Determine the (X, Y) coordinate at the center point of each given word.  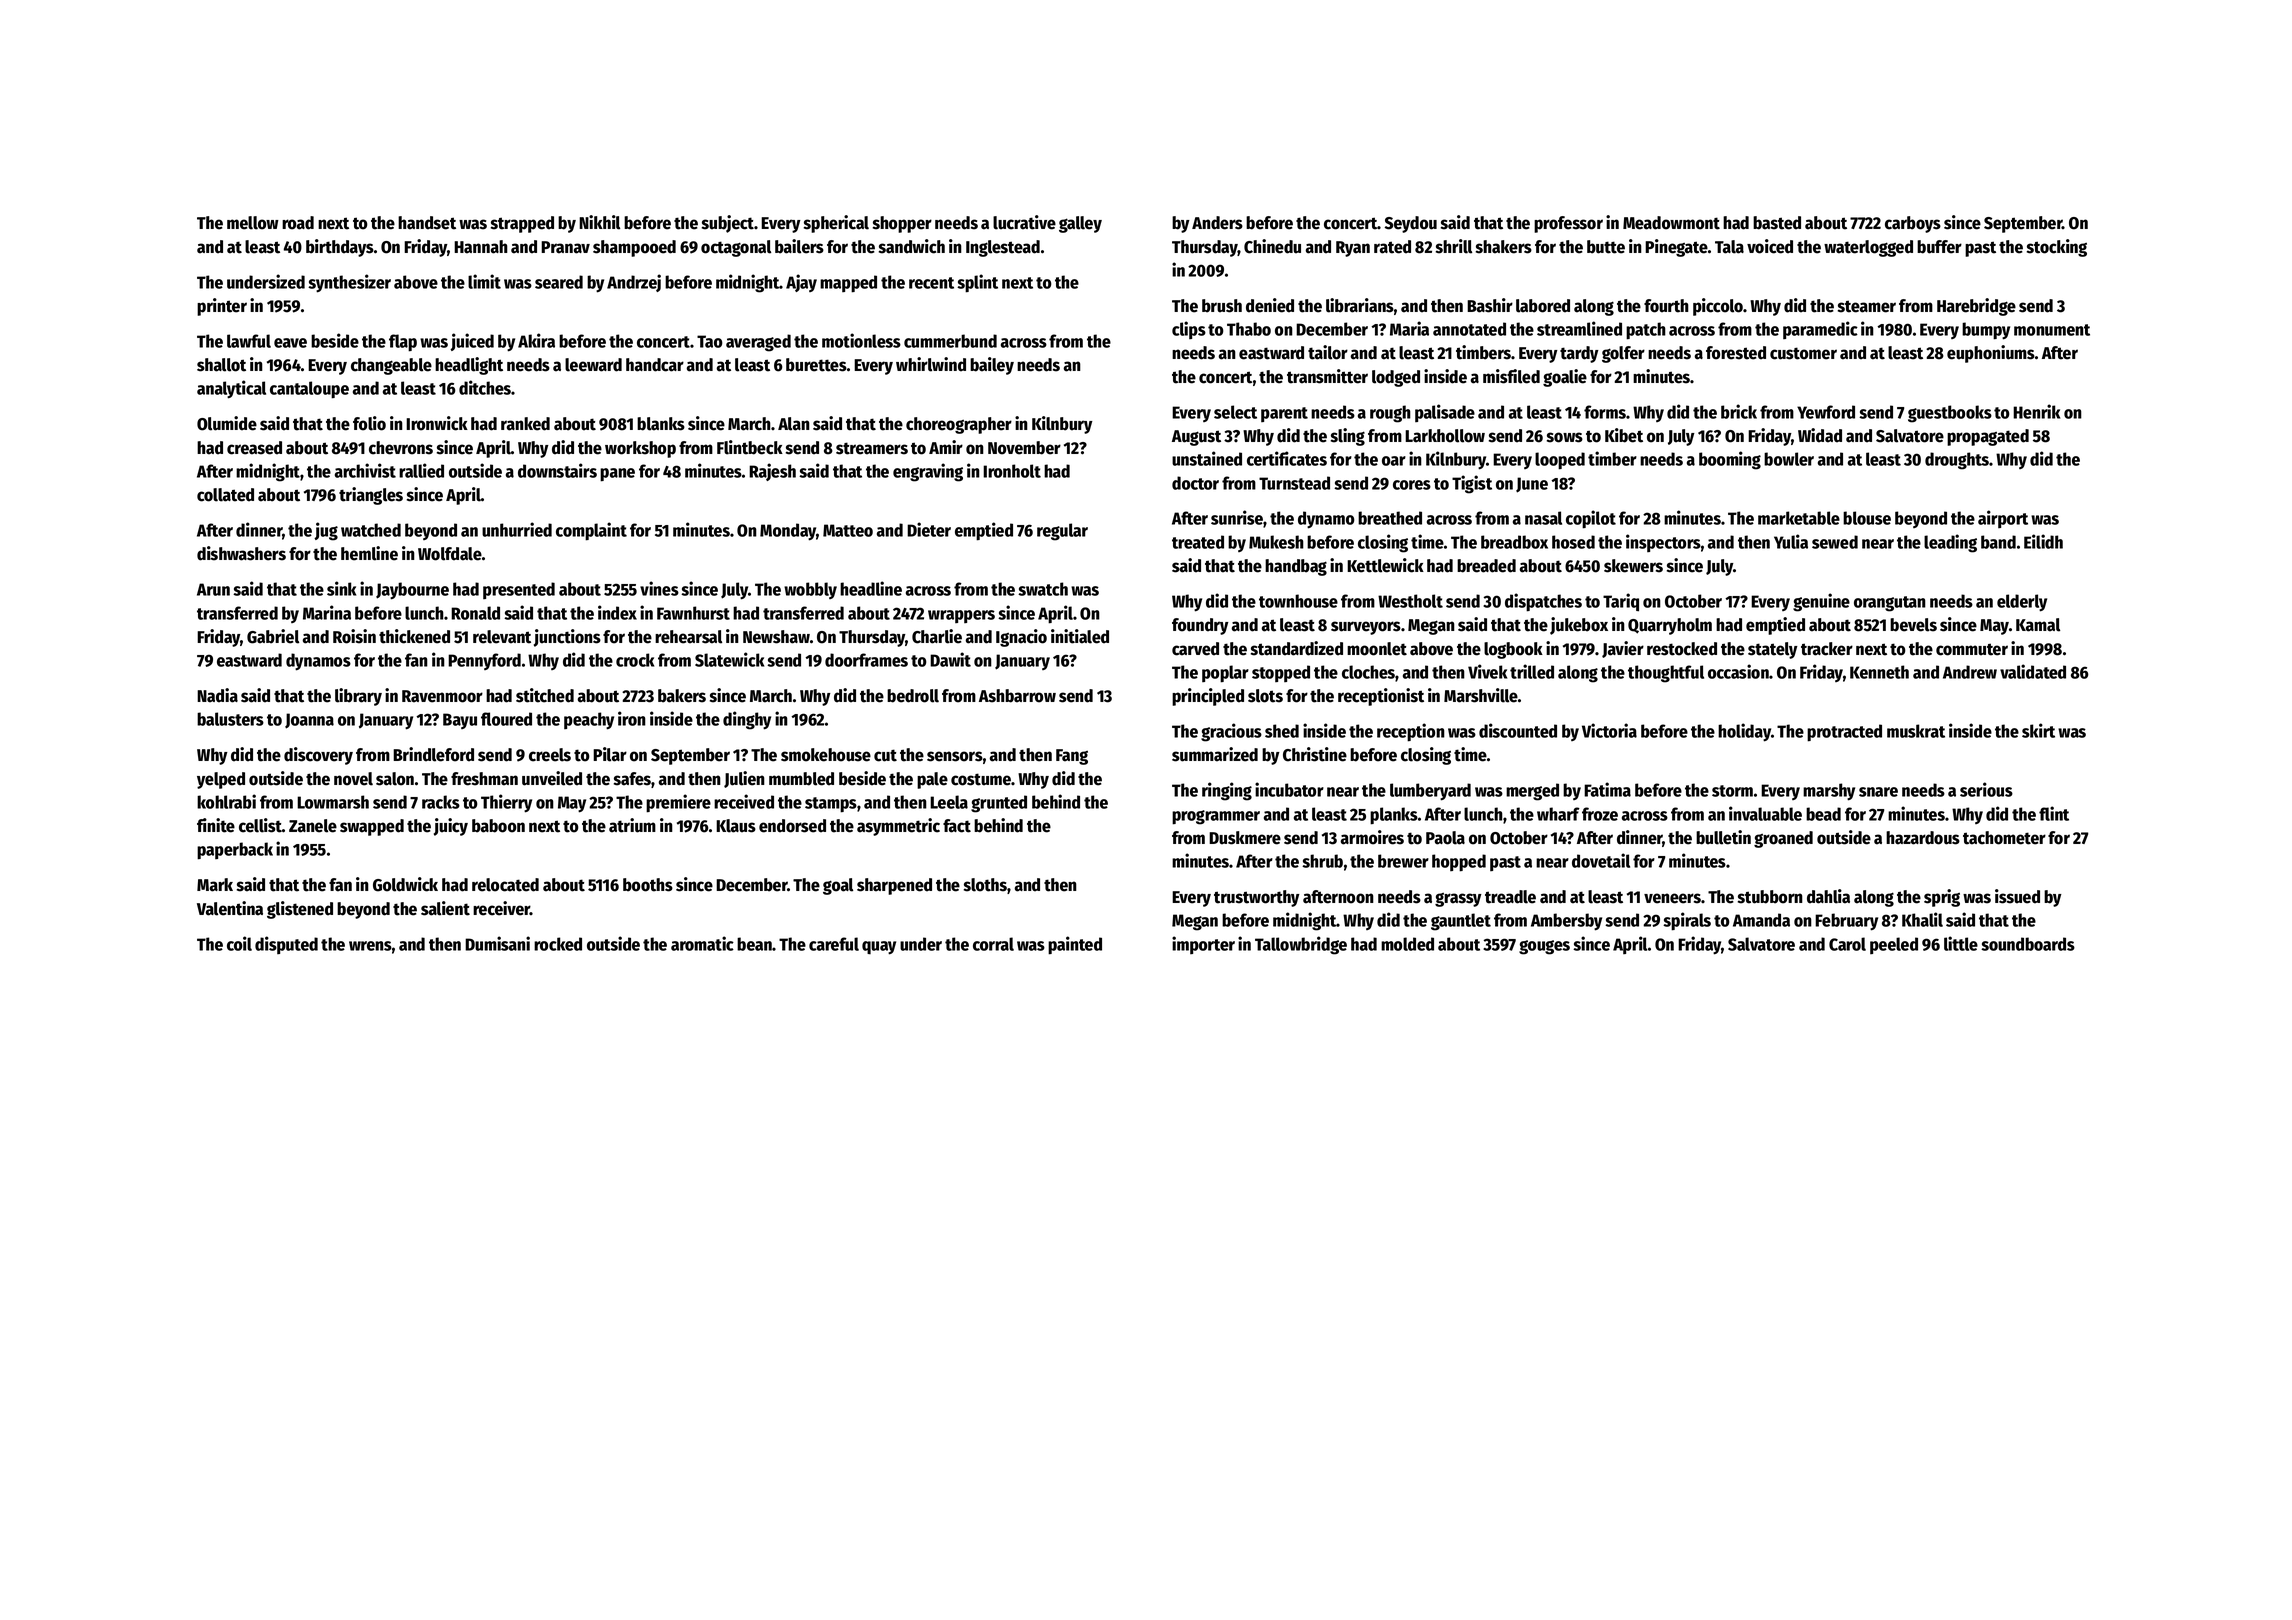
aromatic (702, 943)
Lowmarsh (333, 802)
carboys (1913, 224)
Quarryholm (1670, 626)
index (617, 612)
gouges (1544, 947)
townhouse (1298, 601)
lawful (249, 341)
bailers (799, 246)
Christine (1315, 754)
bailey (992, 366)
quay (879, 948)
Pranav (565, 247)
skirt (2038, 730)
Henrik (2036, 411)
